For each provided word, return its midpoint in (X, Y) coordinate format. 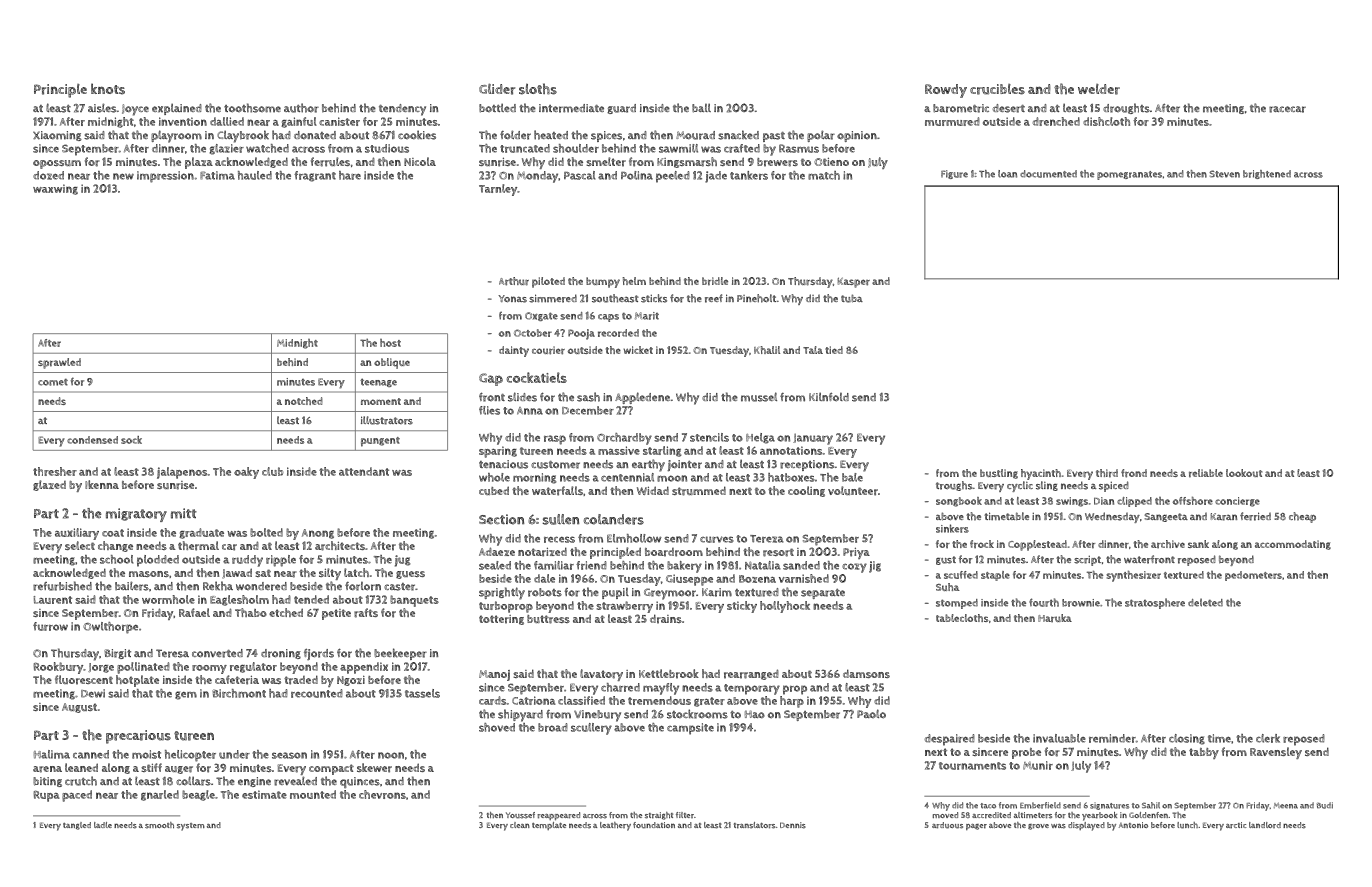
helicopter (190, 756)
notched (304, 401)
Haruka (1055, 618)
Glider (497, 89)
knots (108, 89)
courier (548, 350)
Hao (755, 714)
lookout (1244, 473)
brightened (1267, 174)
